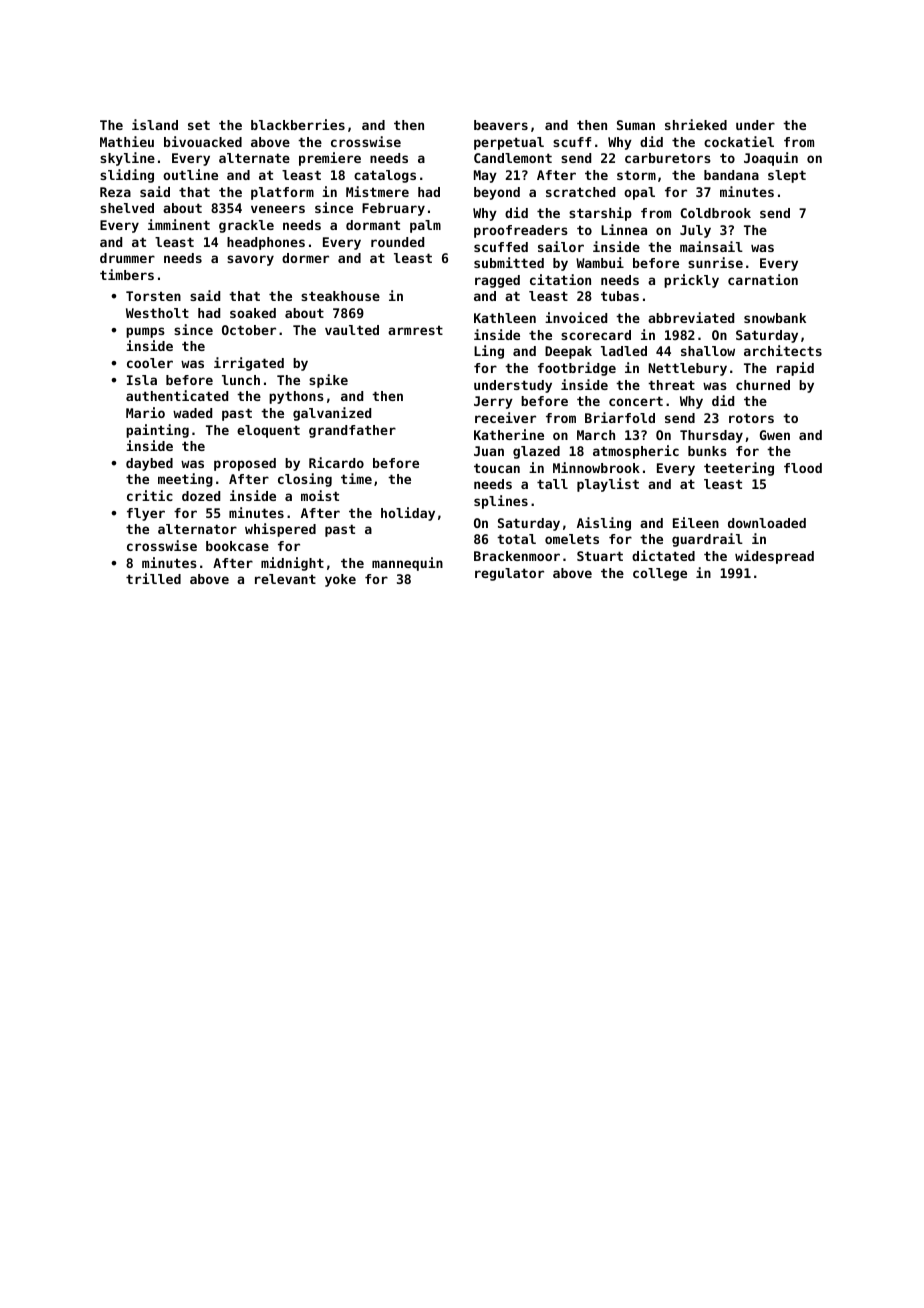 The width and height of the screenshot is (924, 1308). What do you see at coordinates (127, 258) in the screenshot?
I see `drummer` at bounding box center [127, 258].
